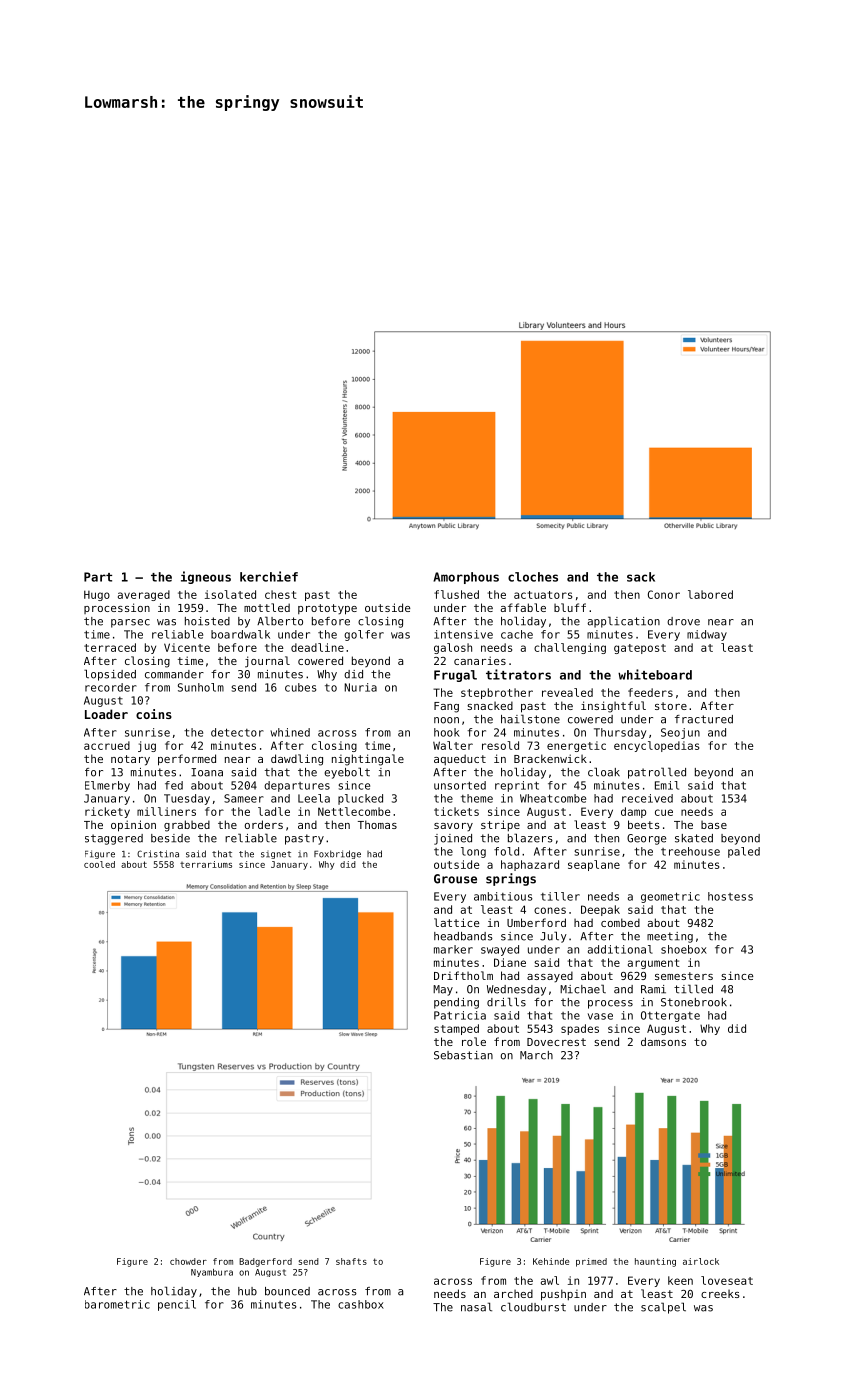 This screenshot has height=1400, width=849. I want to click on intensive, so click(463, 634).
